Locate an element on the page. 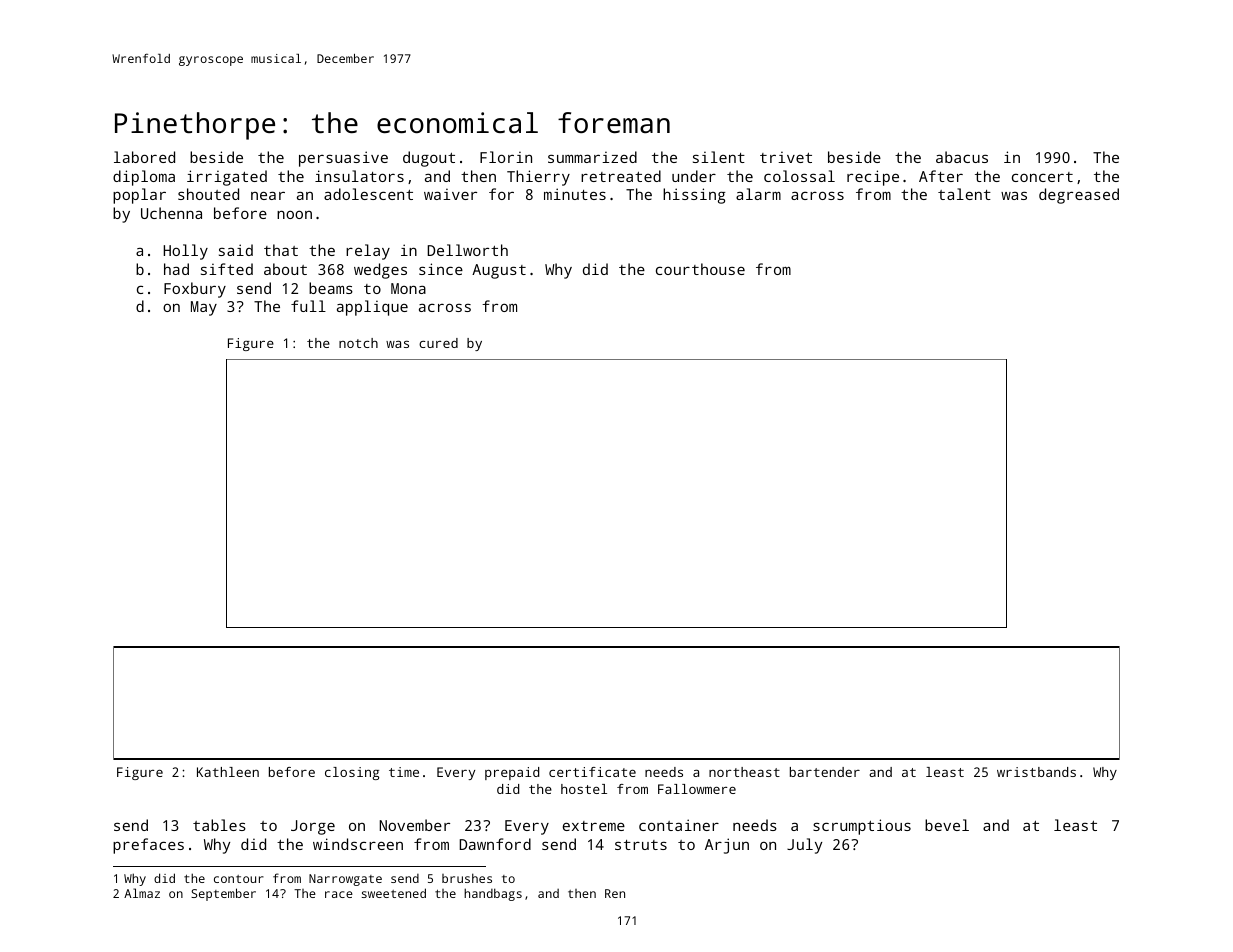 The width and height of the document is (1233, 952). Uchenna is located at coordinates (171, 213).
